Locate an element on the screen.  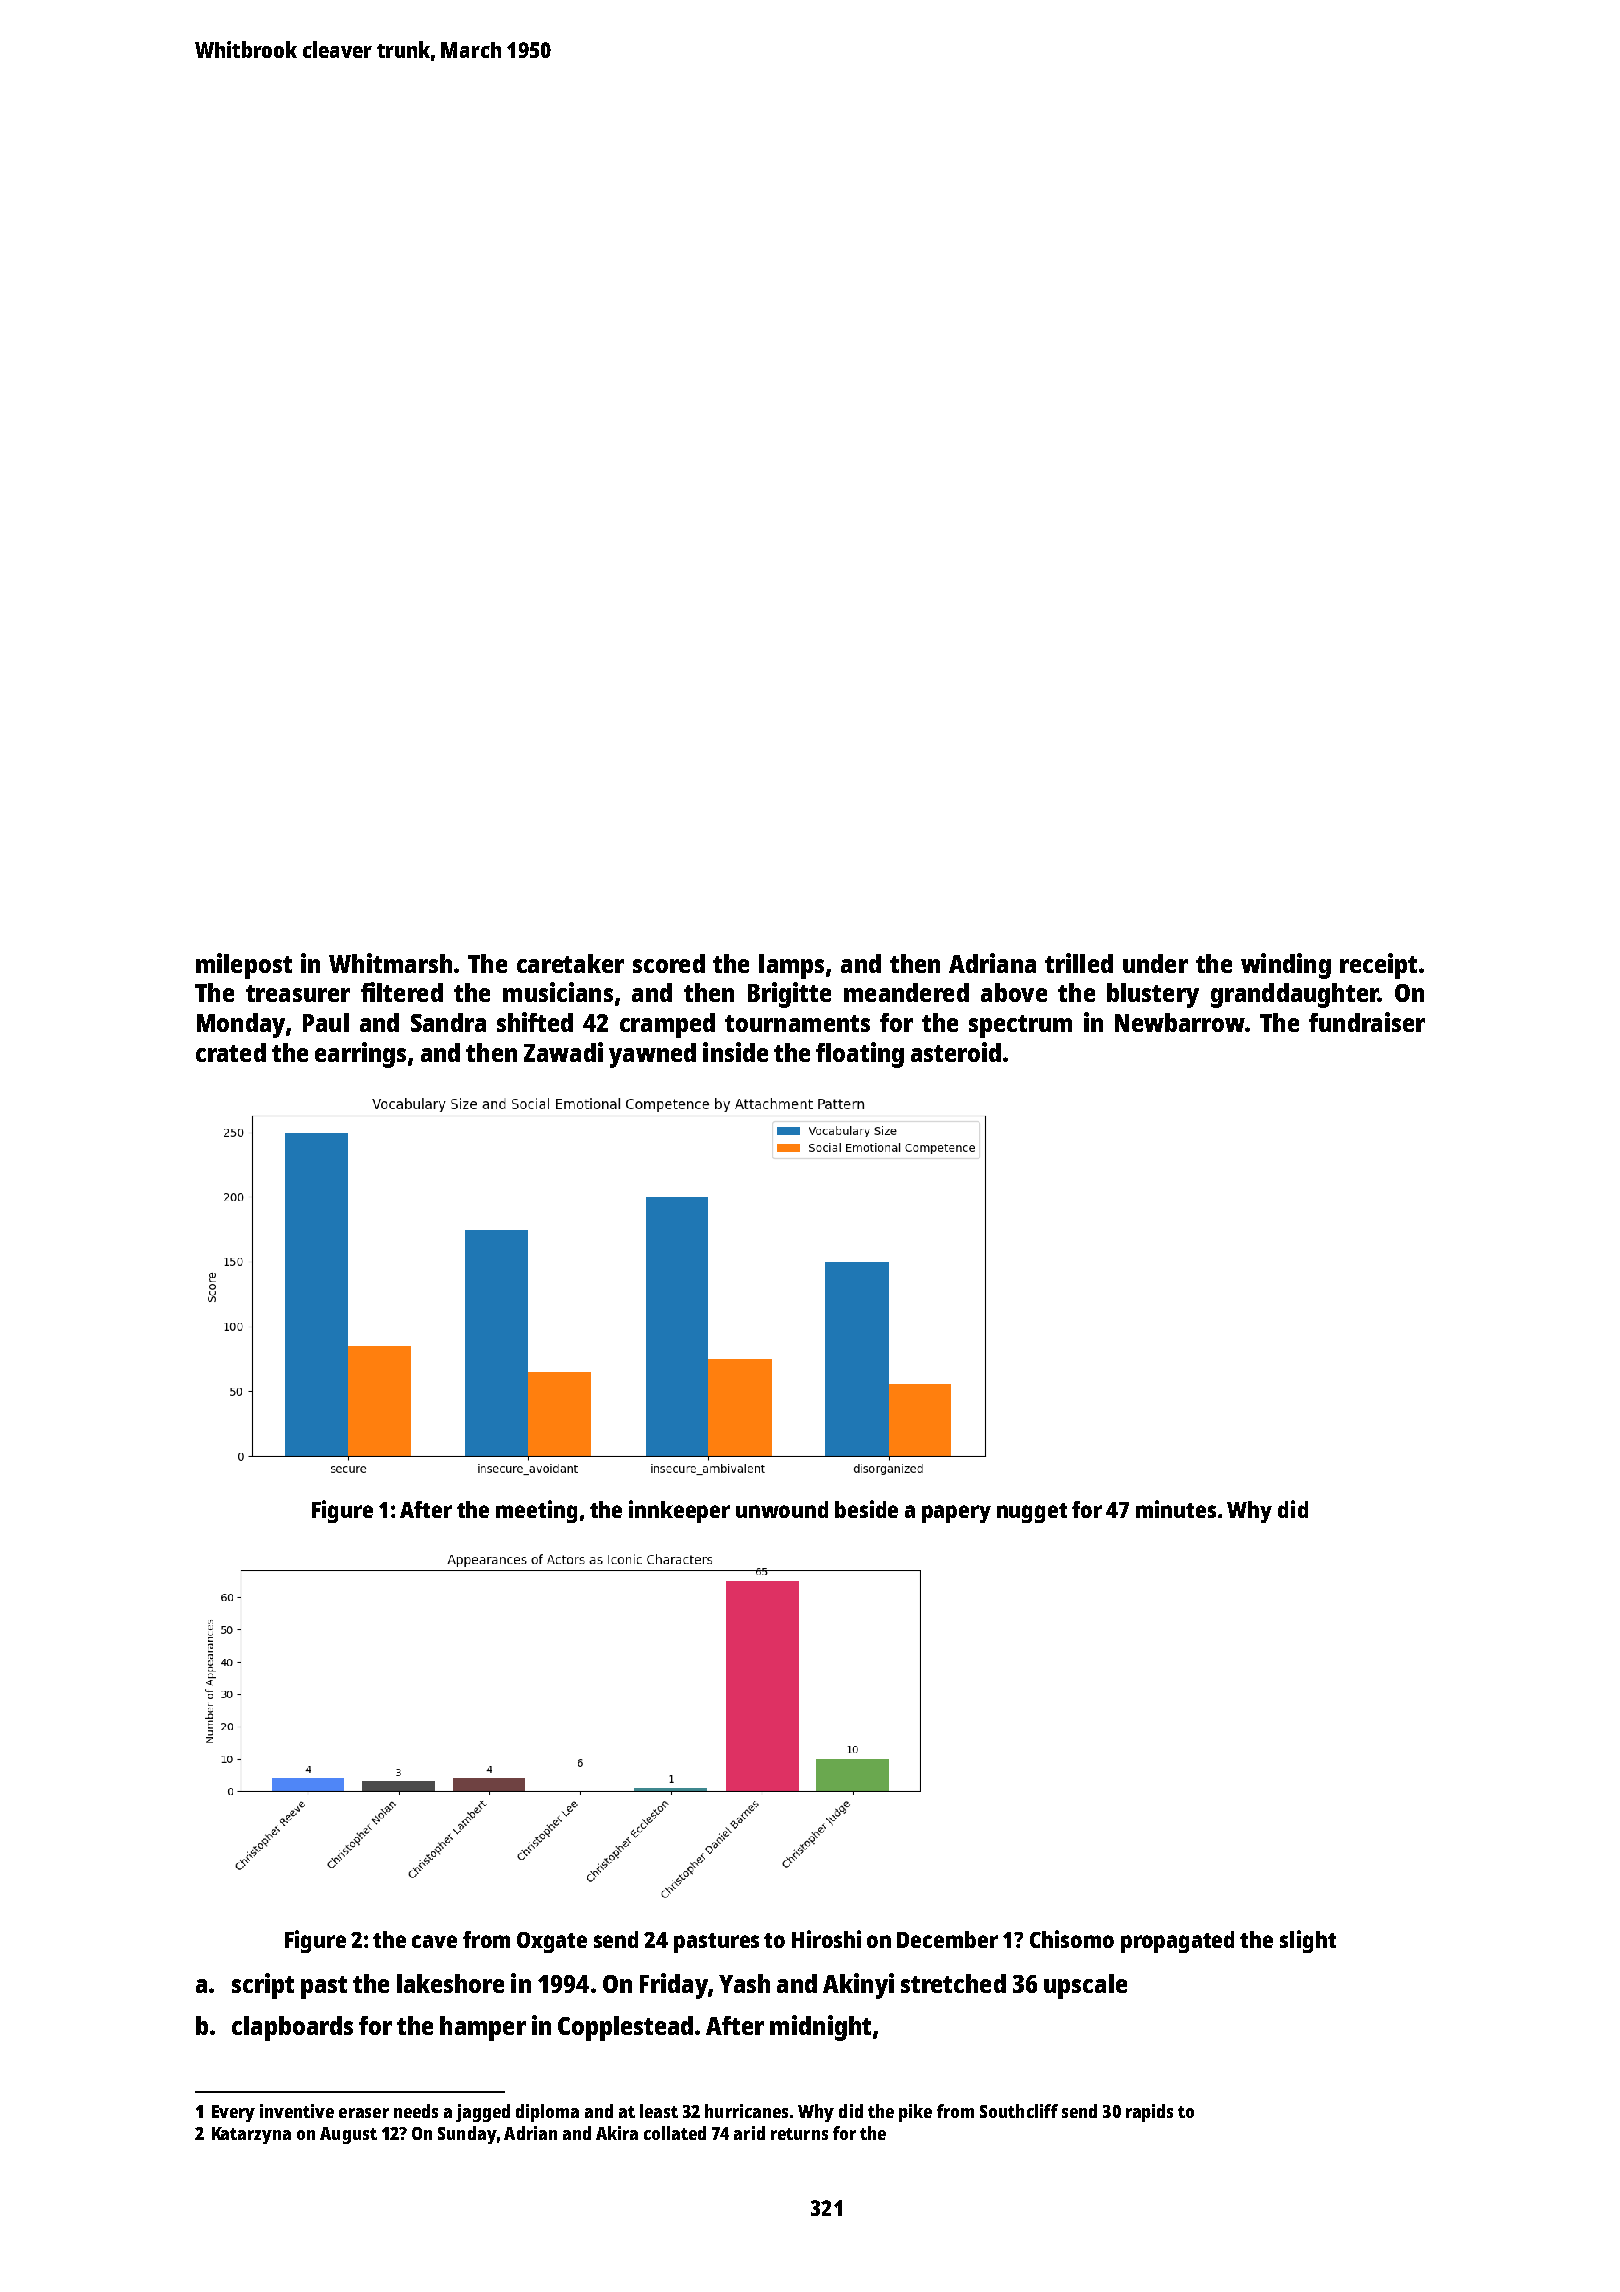
innkeeper is located at coordinates (679, 1511).
